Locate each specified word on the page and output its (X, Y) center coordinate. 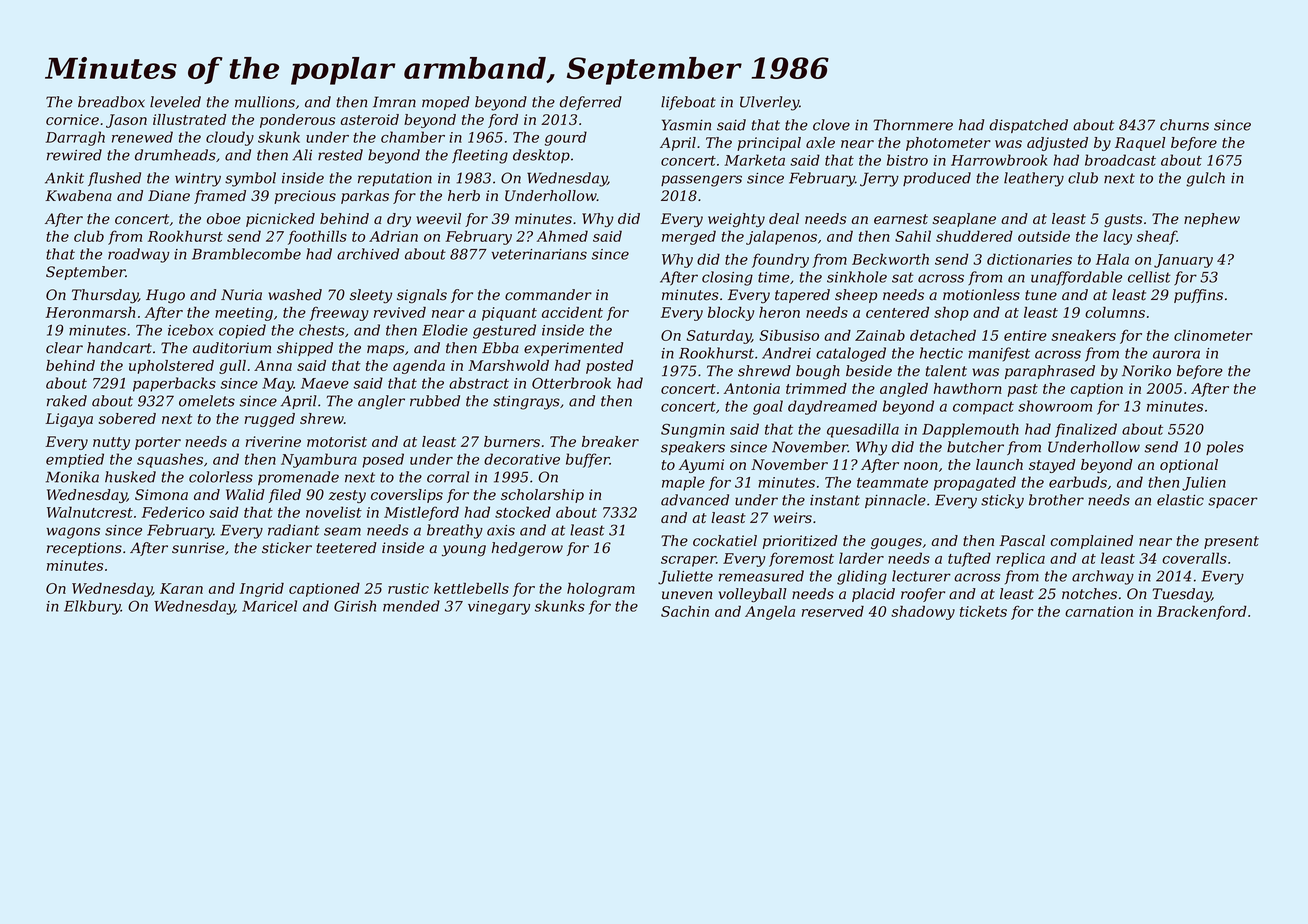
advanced (695, 500)
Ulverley (769, 103)
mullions (265, 102)
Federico (173, 512)
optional (1189, 466)
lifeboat (688, 103)
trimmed (816, 388)
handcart (119, 348)
